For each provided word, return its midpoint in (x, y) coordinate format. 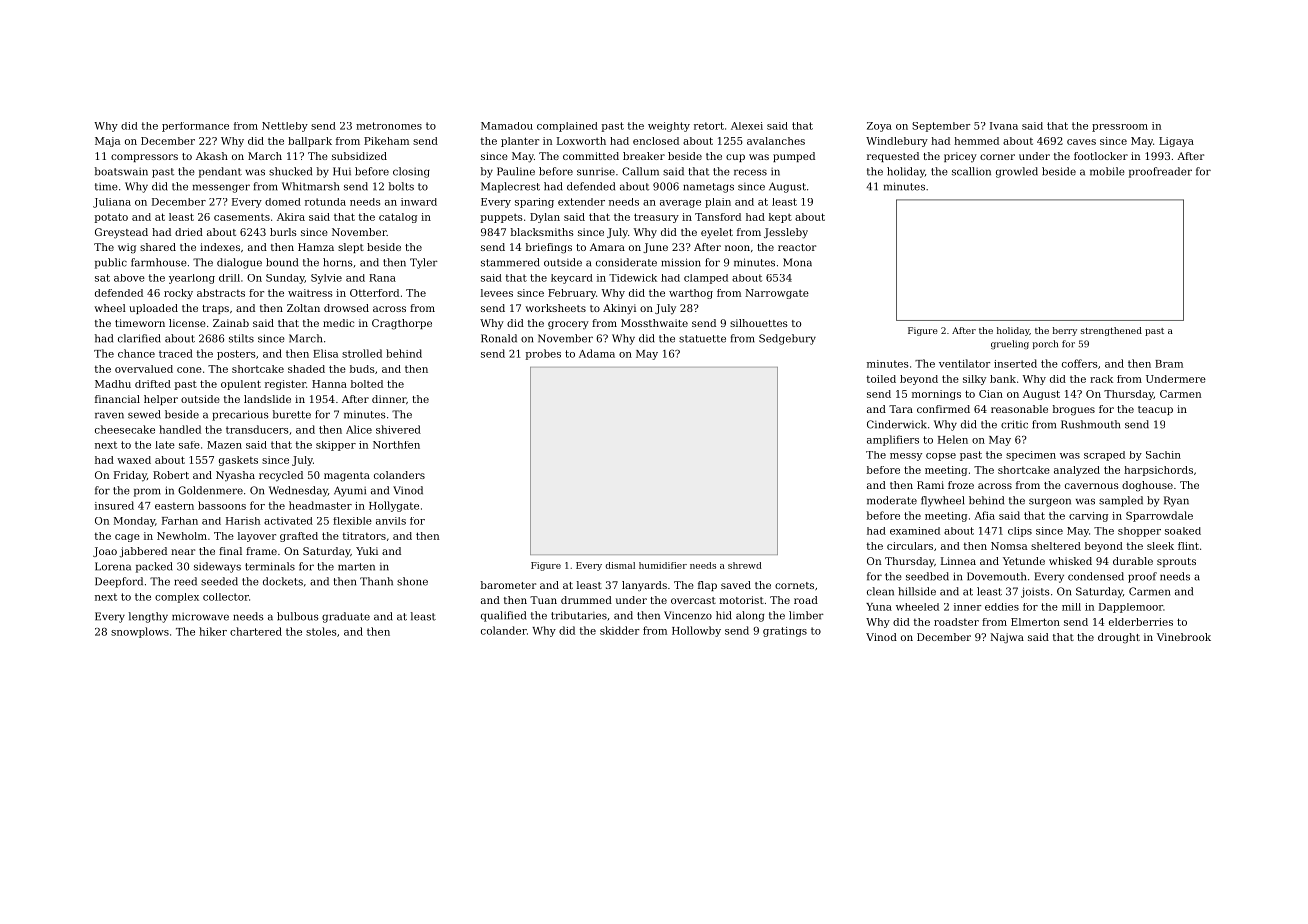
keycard (572, 279)
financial (117, 399)
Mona (797, 262)
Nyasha (235, 476)
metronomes (389, 126)
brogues (1074, 410)
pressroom (1120, 128)
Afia (984, 515)
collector (226, 597)
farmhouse (158, 262)
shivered (398, 429)
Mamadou (507, 126)
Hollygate (394, 506)
